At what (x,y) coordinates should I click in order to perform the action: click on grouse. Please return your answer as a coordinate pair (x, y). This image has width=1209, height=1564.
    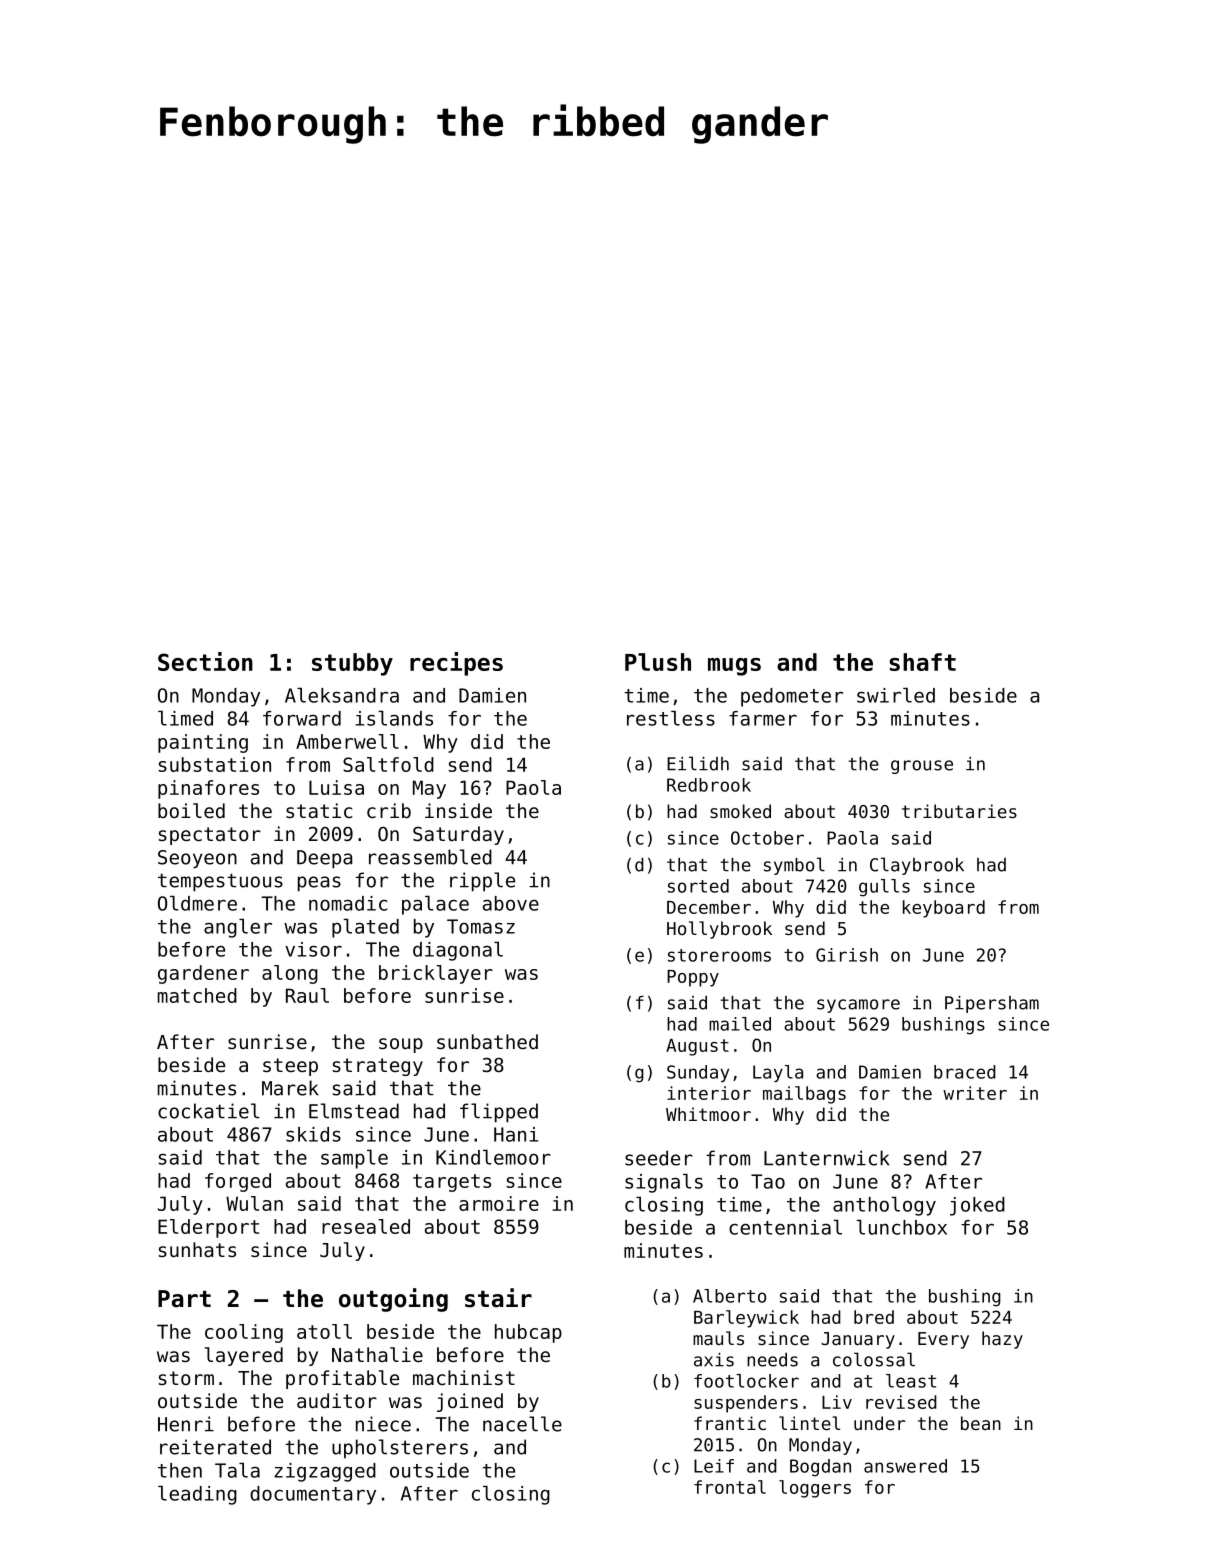
    Looking at the image, I should click on (922, 767).
